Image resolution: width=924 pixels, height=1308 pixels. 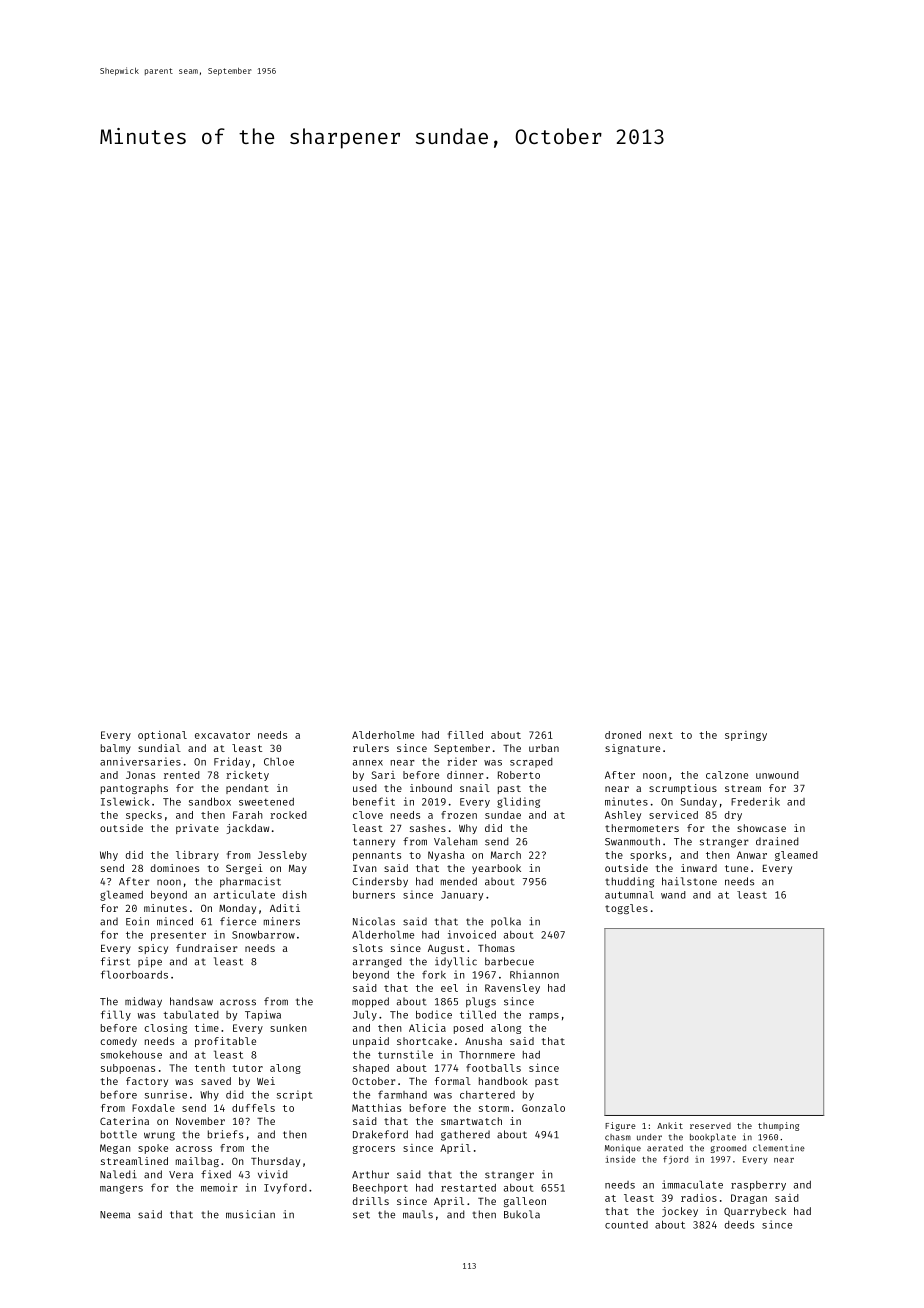 What do you see at coordinates (778, 1126) in the screenshot?
I see `thumping` at bounding box center [778, 1126].
